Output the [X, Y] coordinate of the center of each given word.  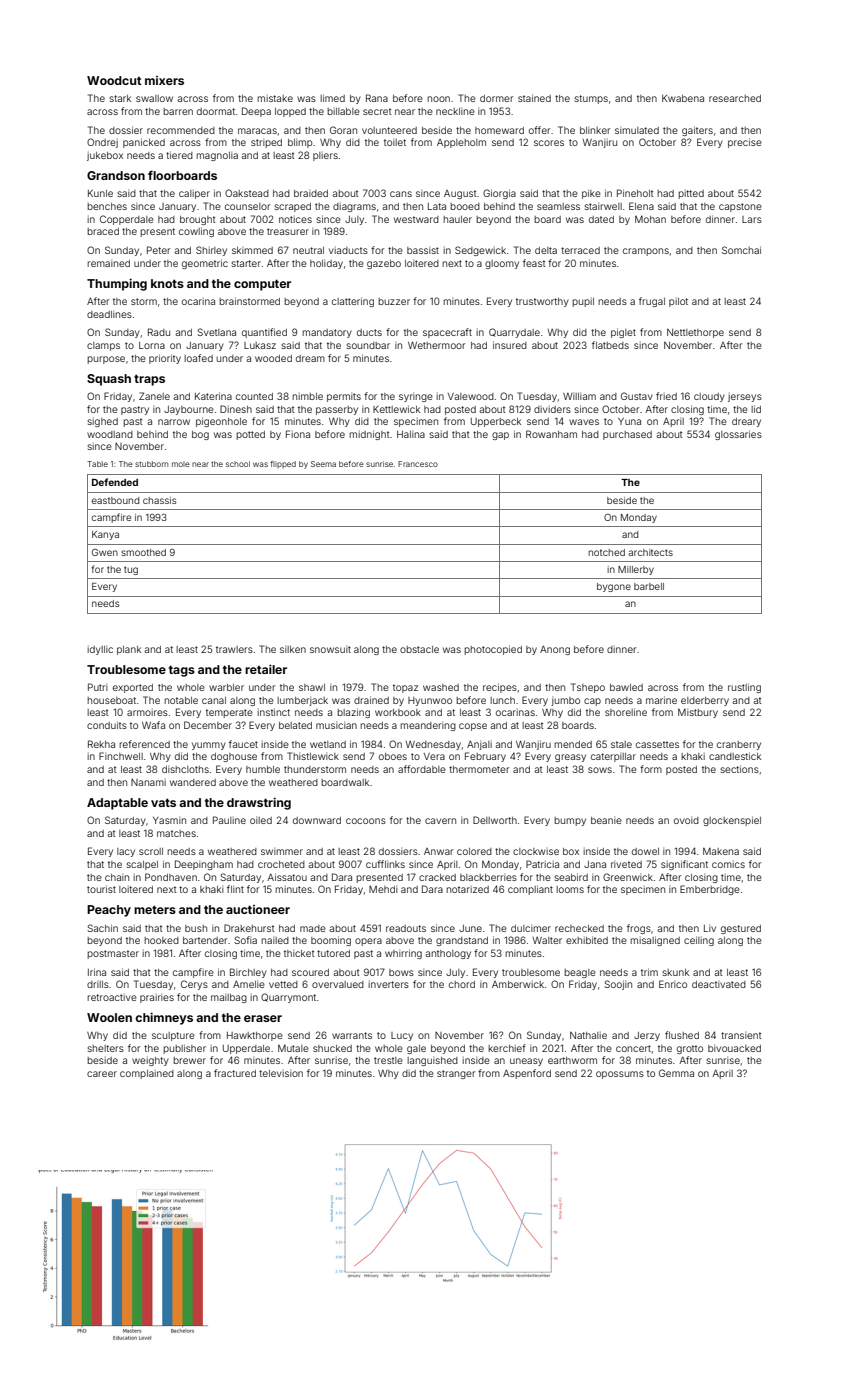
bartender [205, 940]
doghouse [234, 757]
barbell [649, 586]
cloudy [709, 397]
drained [371, 700]
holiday [326, 264]
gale [416, 1049]
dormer [496, 98]
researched [735, 98]
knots [167, 283]
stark [120, 98]
